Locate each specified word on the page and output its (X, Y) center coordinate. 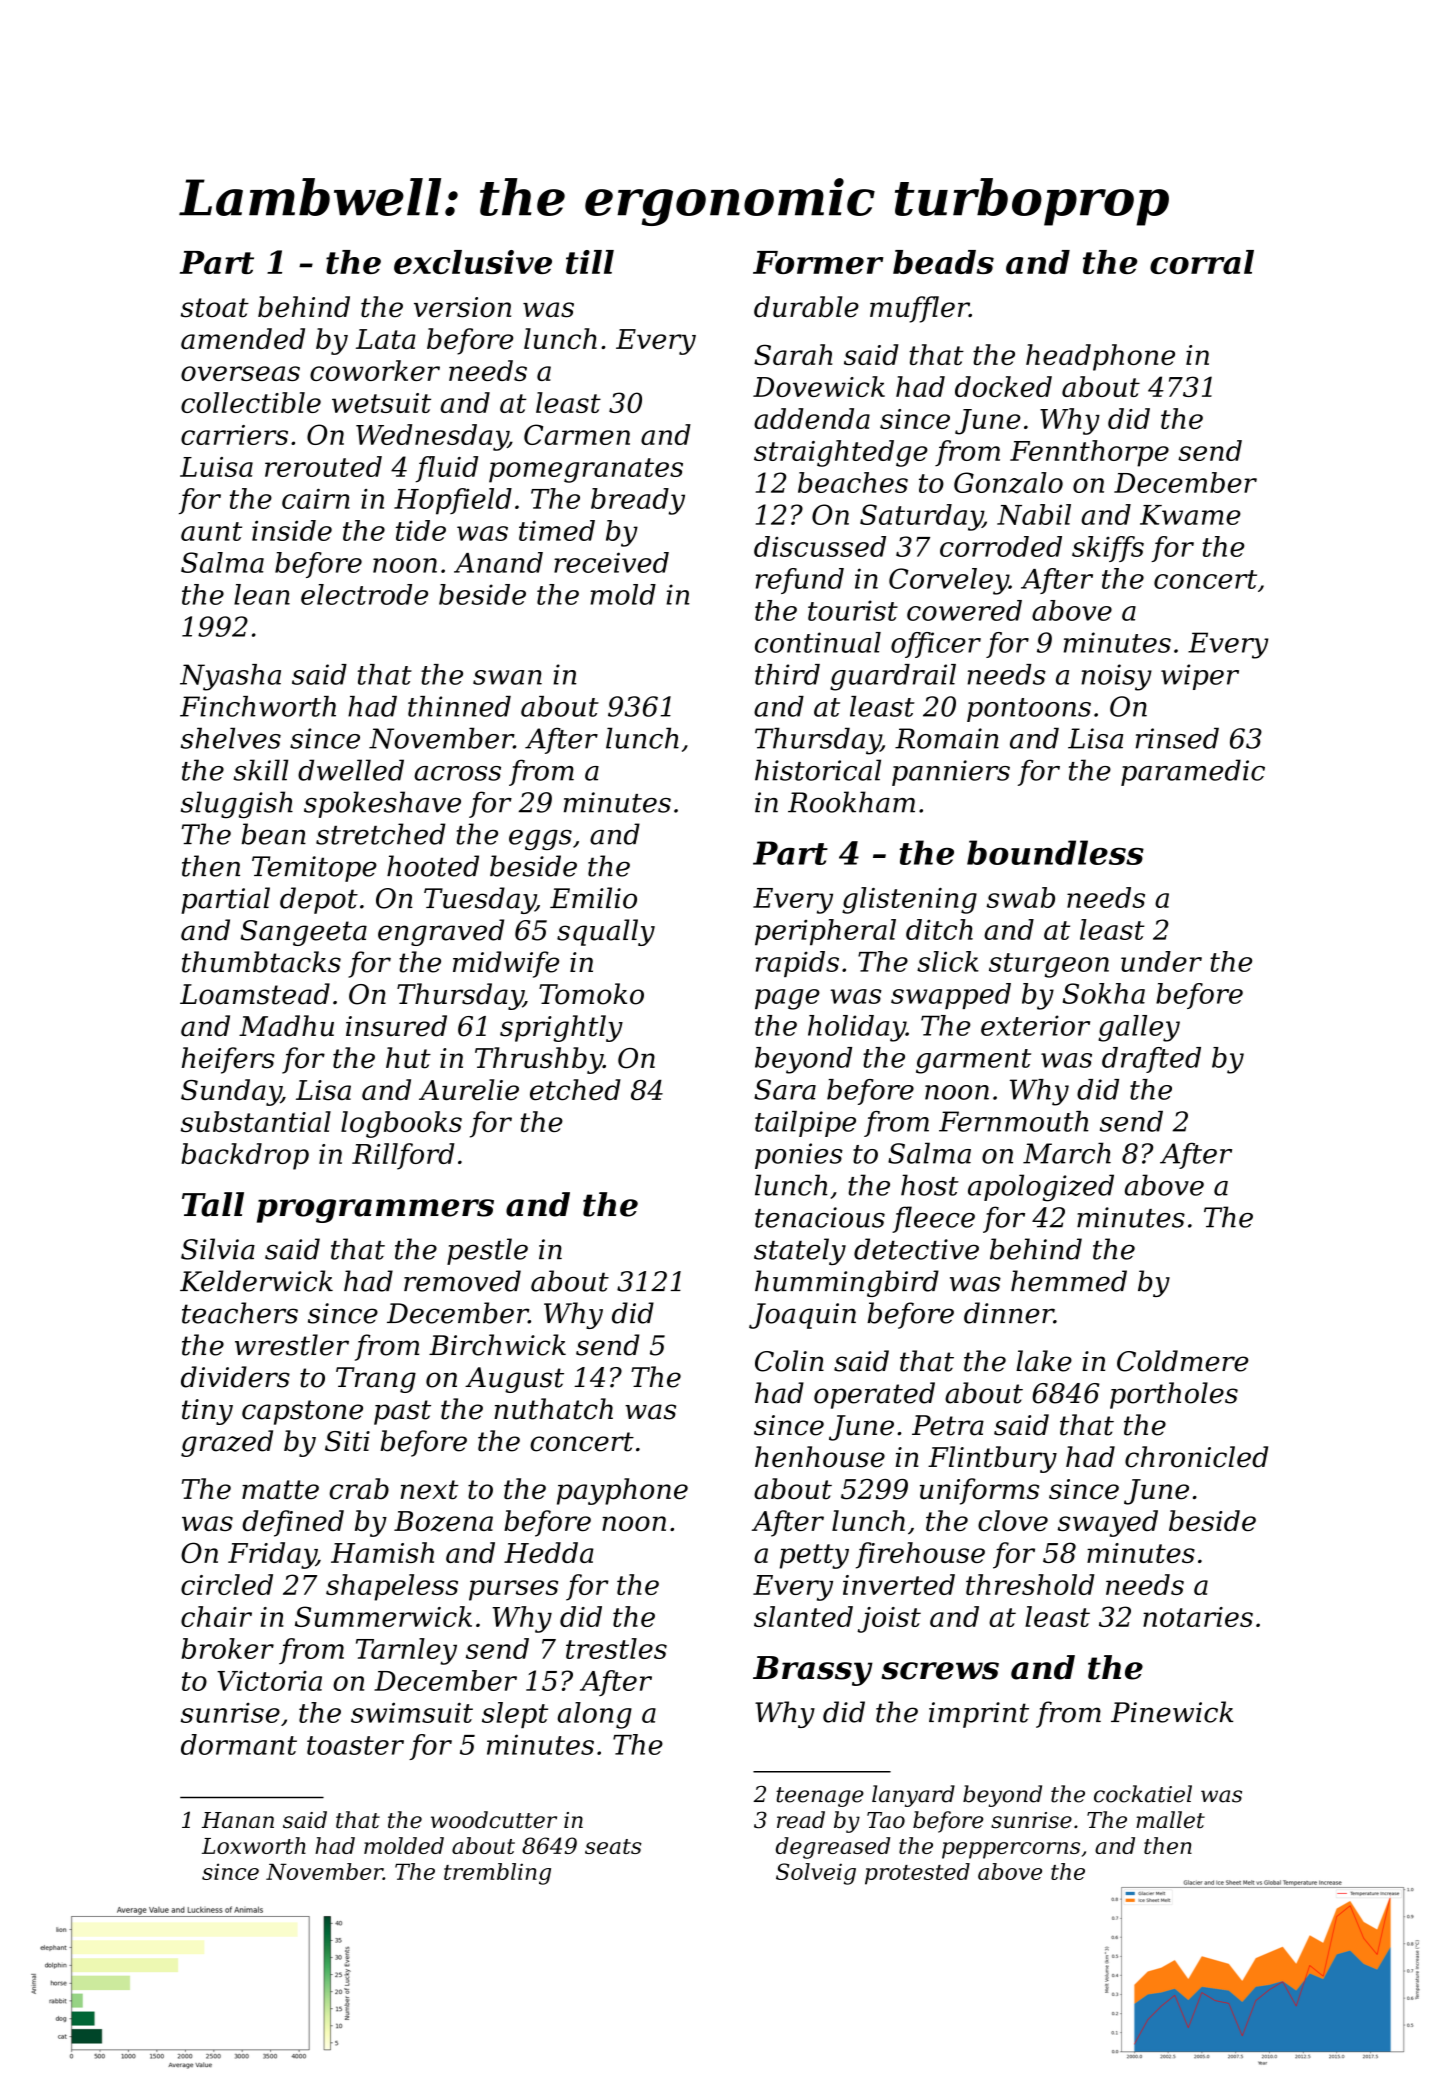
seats (613, 1846)
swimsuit (412, 1712)
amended (243, 338)
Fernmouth (1014, 1121)
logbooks (401, 1124)
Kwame (1190, 515)
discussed (820, 546)
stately (800, 1251)
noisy (1116, 677)
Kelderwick (256, 1281)
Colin (789, 1361)
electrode (364, 594)
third (787, 674)
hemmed (1069, 1281)
